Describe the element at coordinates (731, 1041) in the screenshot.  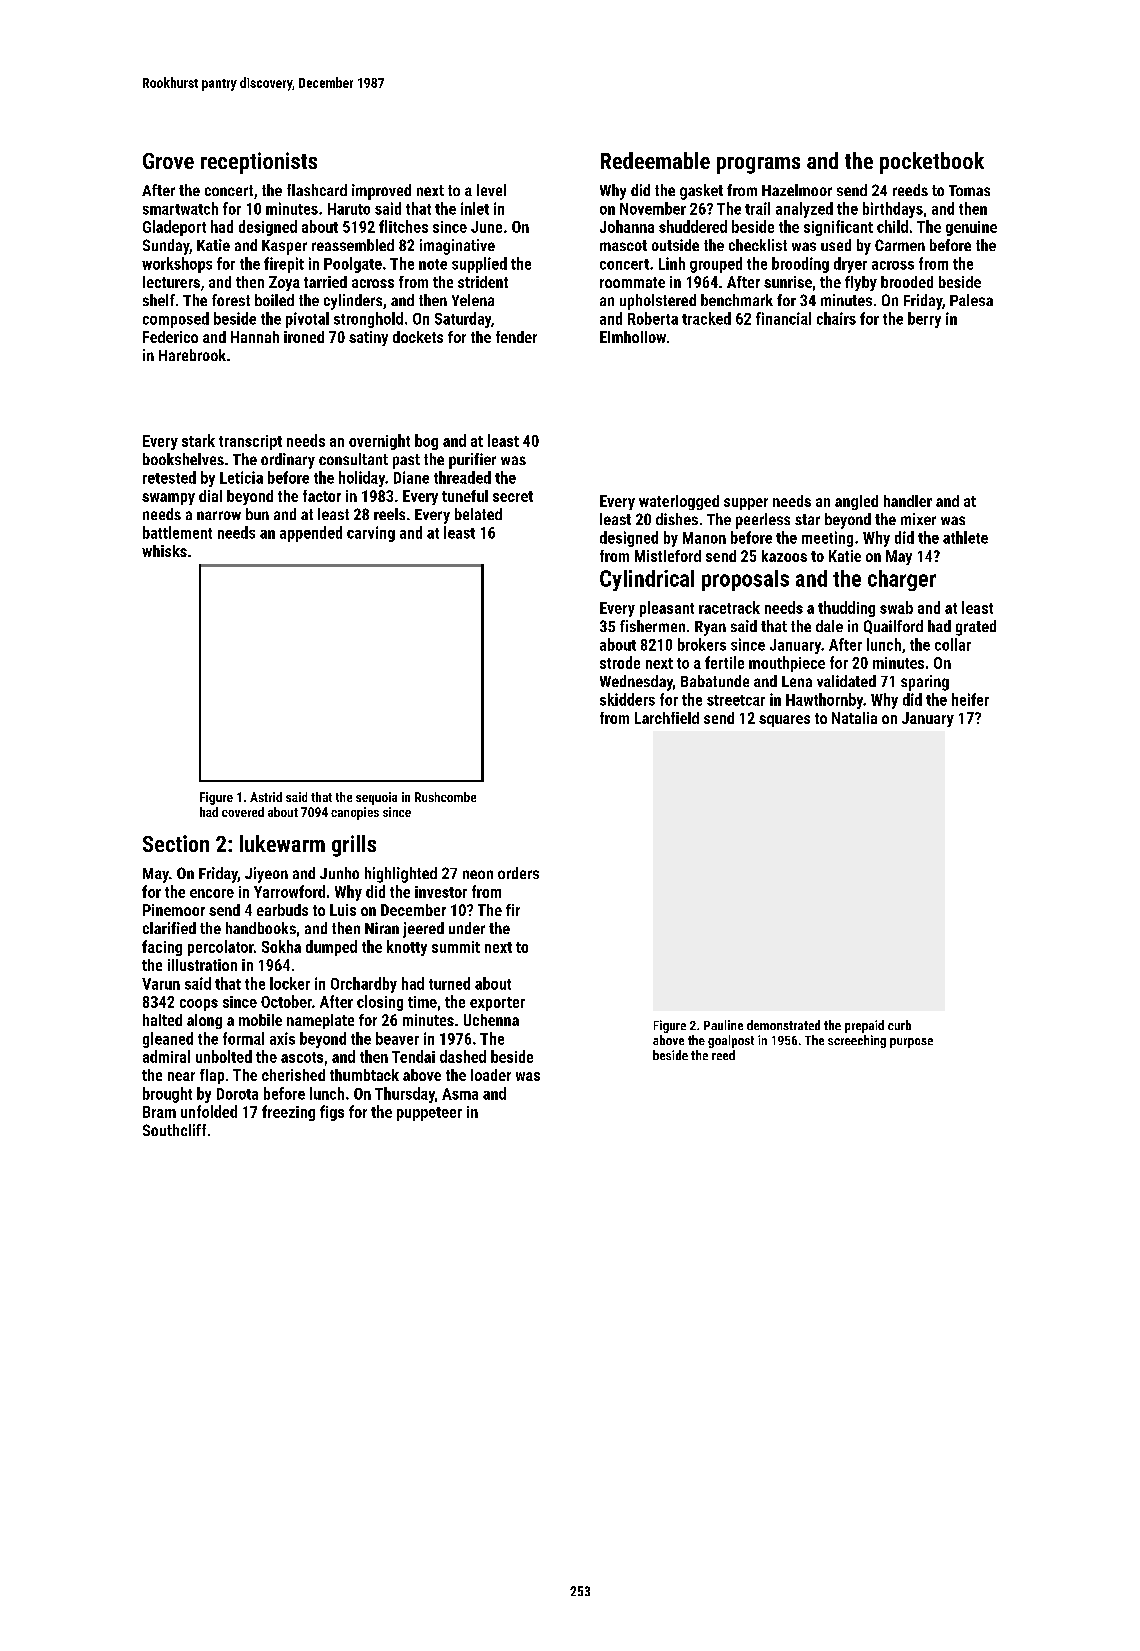
I see `goalpost` at that location.
